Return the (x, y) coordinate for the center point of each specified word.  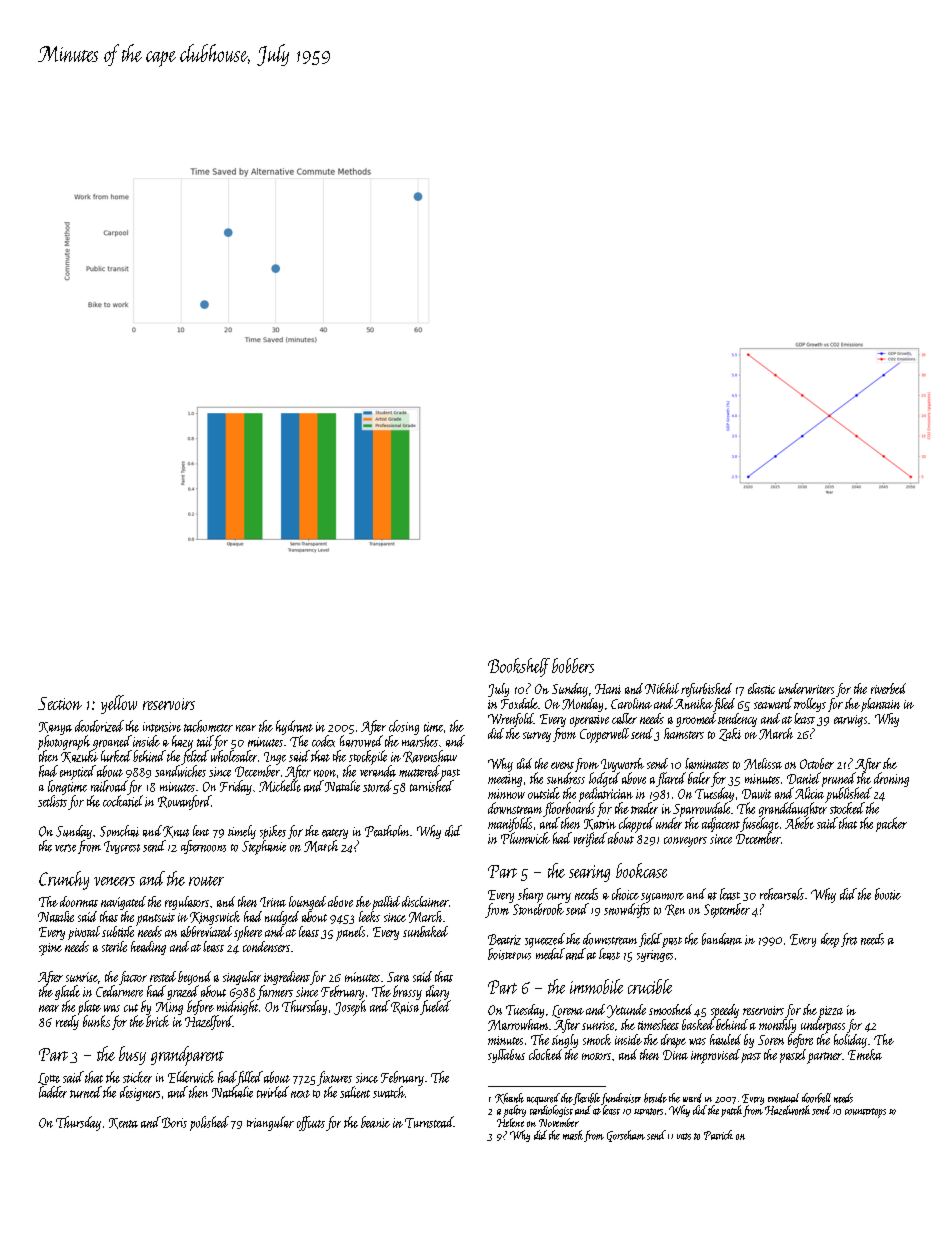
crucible (650, 986)
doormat (79, 901)
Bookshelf (519, 667)
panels (350, 933)
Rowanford (184, 802)
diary (437, 992)
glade (67, 992)
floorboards (569, 810)
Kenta (123, 1123)
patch (731, 1111)
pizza (830, 1012)
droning (891, 779)
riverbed (888, 688)
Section (60, 703)
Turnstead (429, 1122)
